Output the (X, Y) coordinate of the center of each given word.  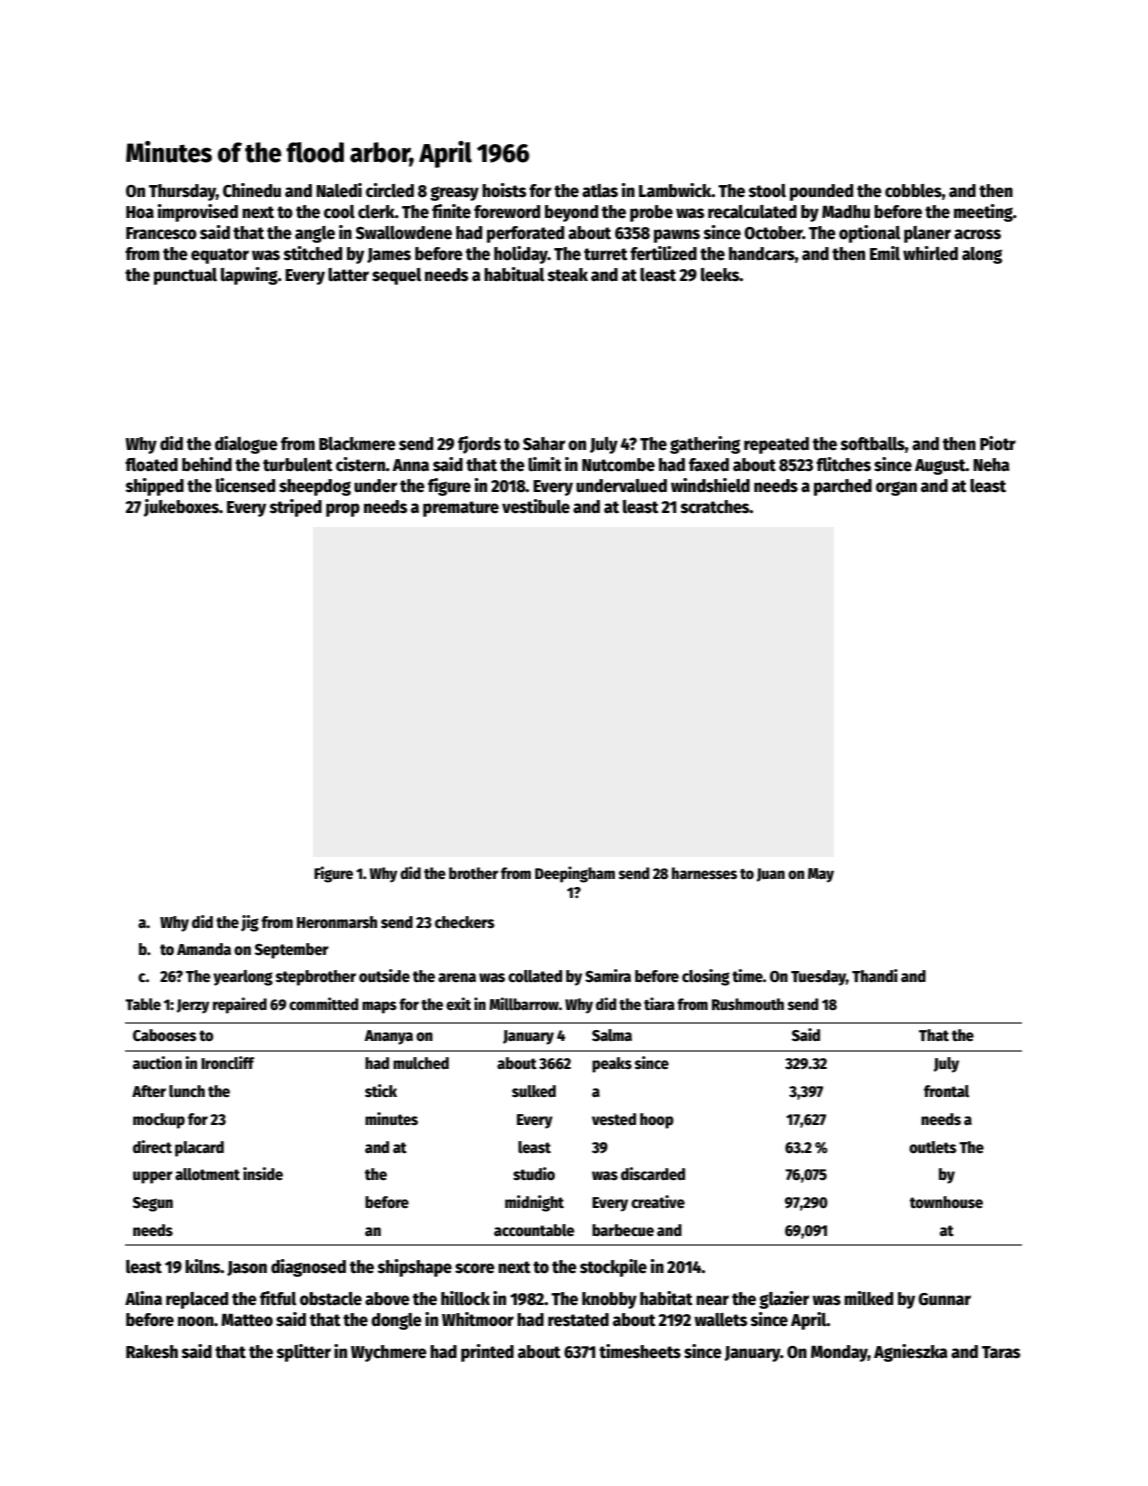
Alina (143, 1298)
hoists (504, 190)
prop (343, 510)
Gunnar (944, 1299)
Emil (885, 253)
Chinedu (252, 190)
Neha (991, 465)
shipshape (415, 1268)
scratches (715, 507)
